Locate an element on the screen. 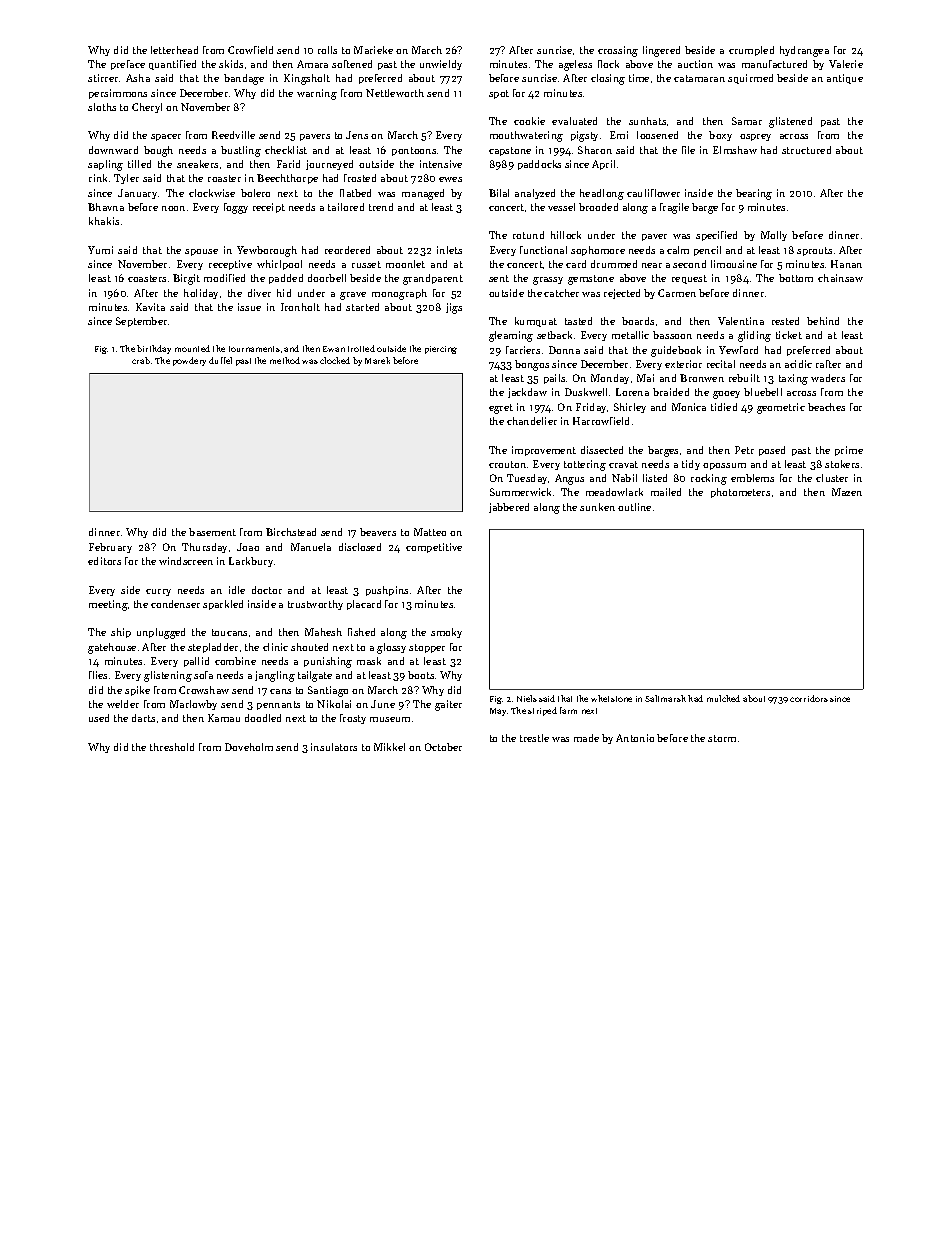  jackdaw is located at coordinates (527, 393).
